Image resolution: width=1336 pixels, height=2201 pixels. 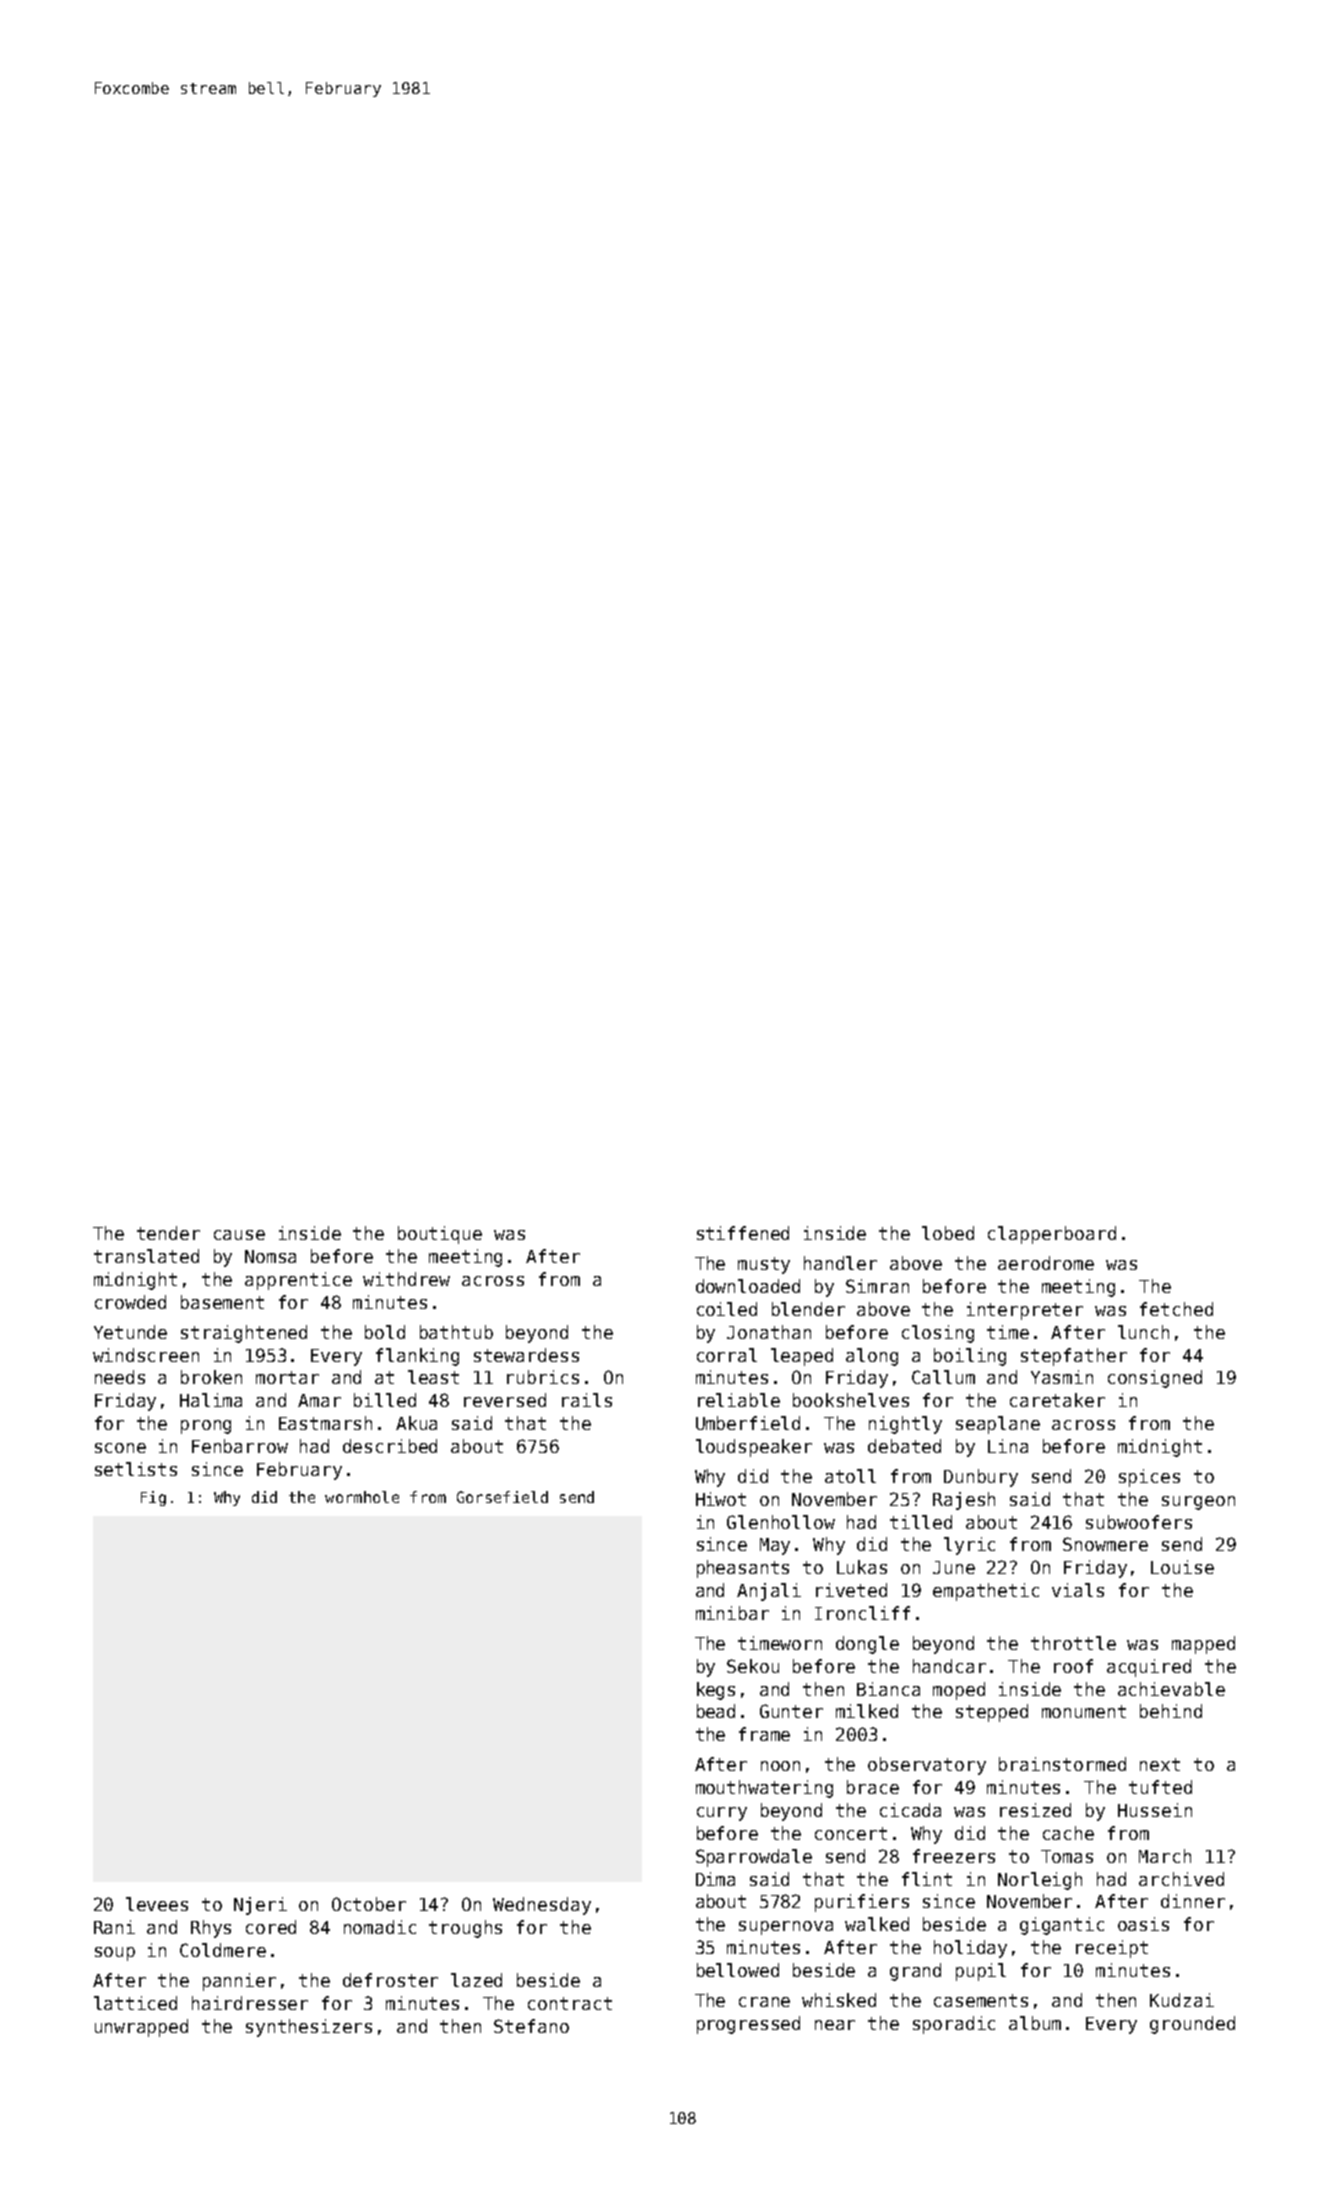 I want to click on Hiwot, so click(x=721, y=1499).
